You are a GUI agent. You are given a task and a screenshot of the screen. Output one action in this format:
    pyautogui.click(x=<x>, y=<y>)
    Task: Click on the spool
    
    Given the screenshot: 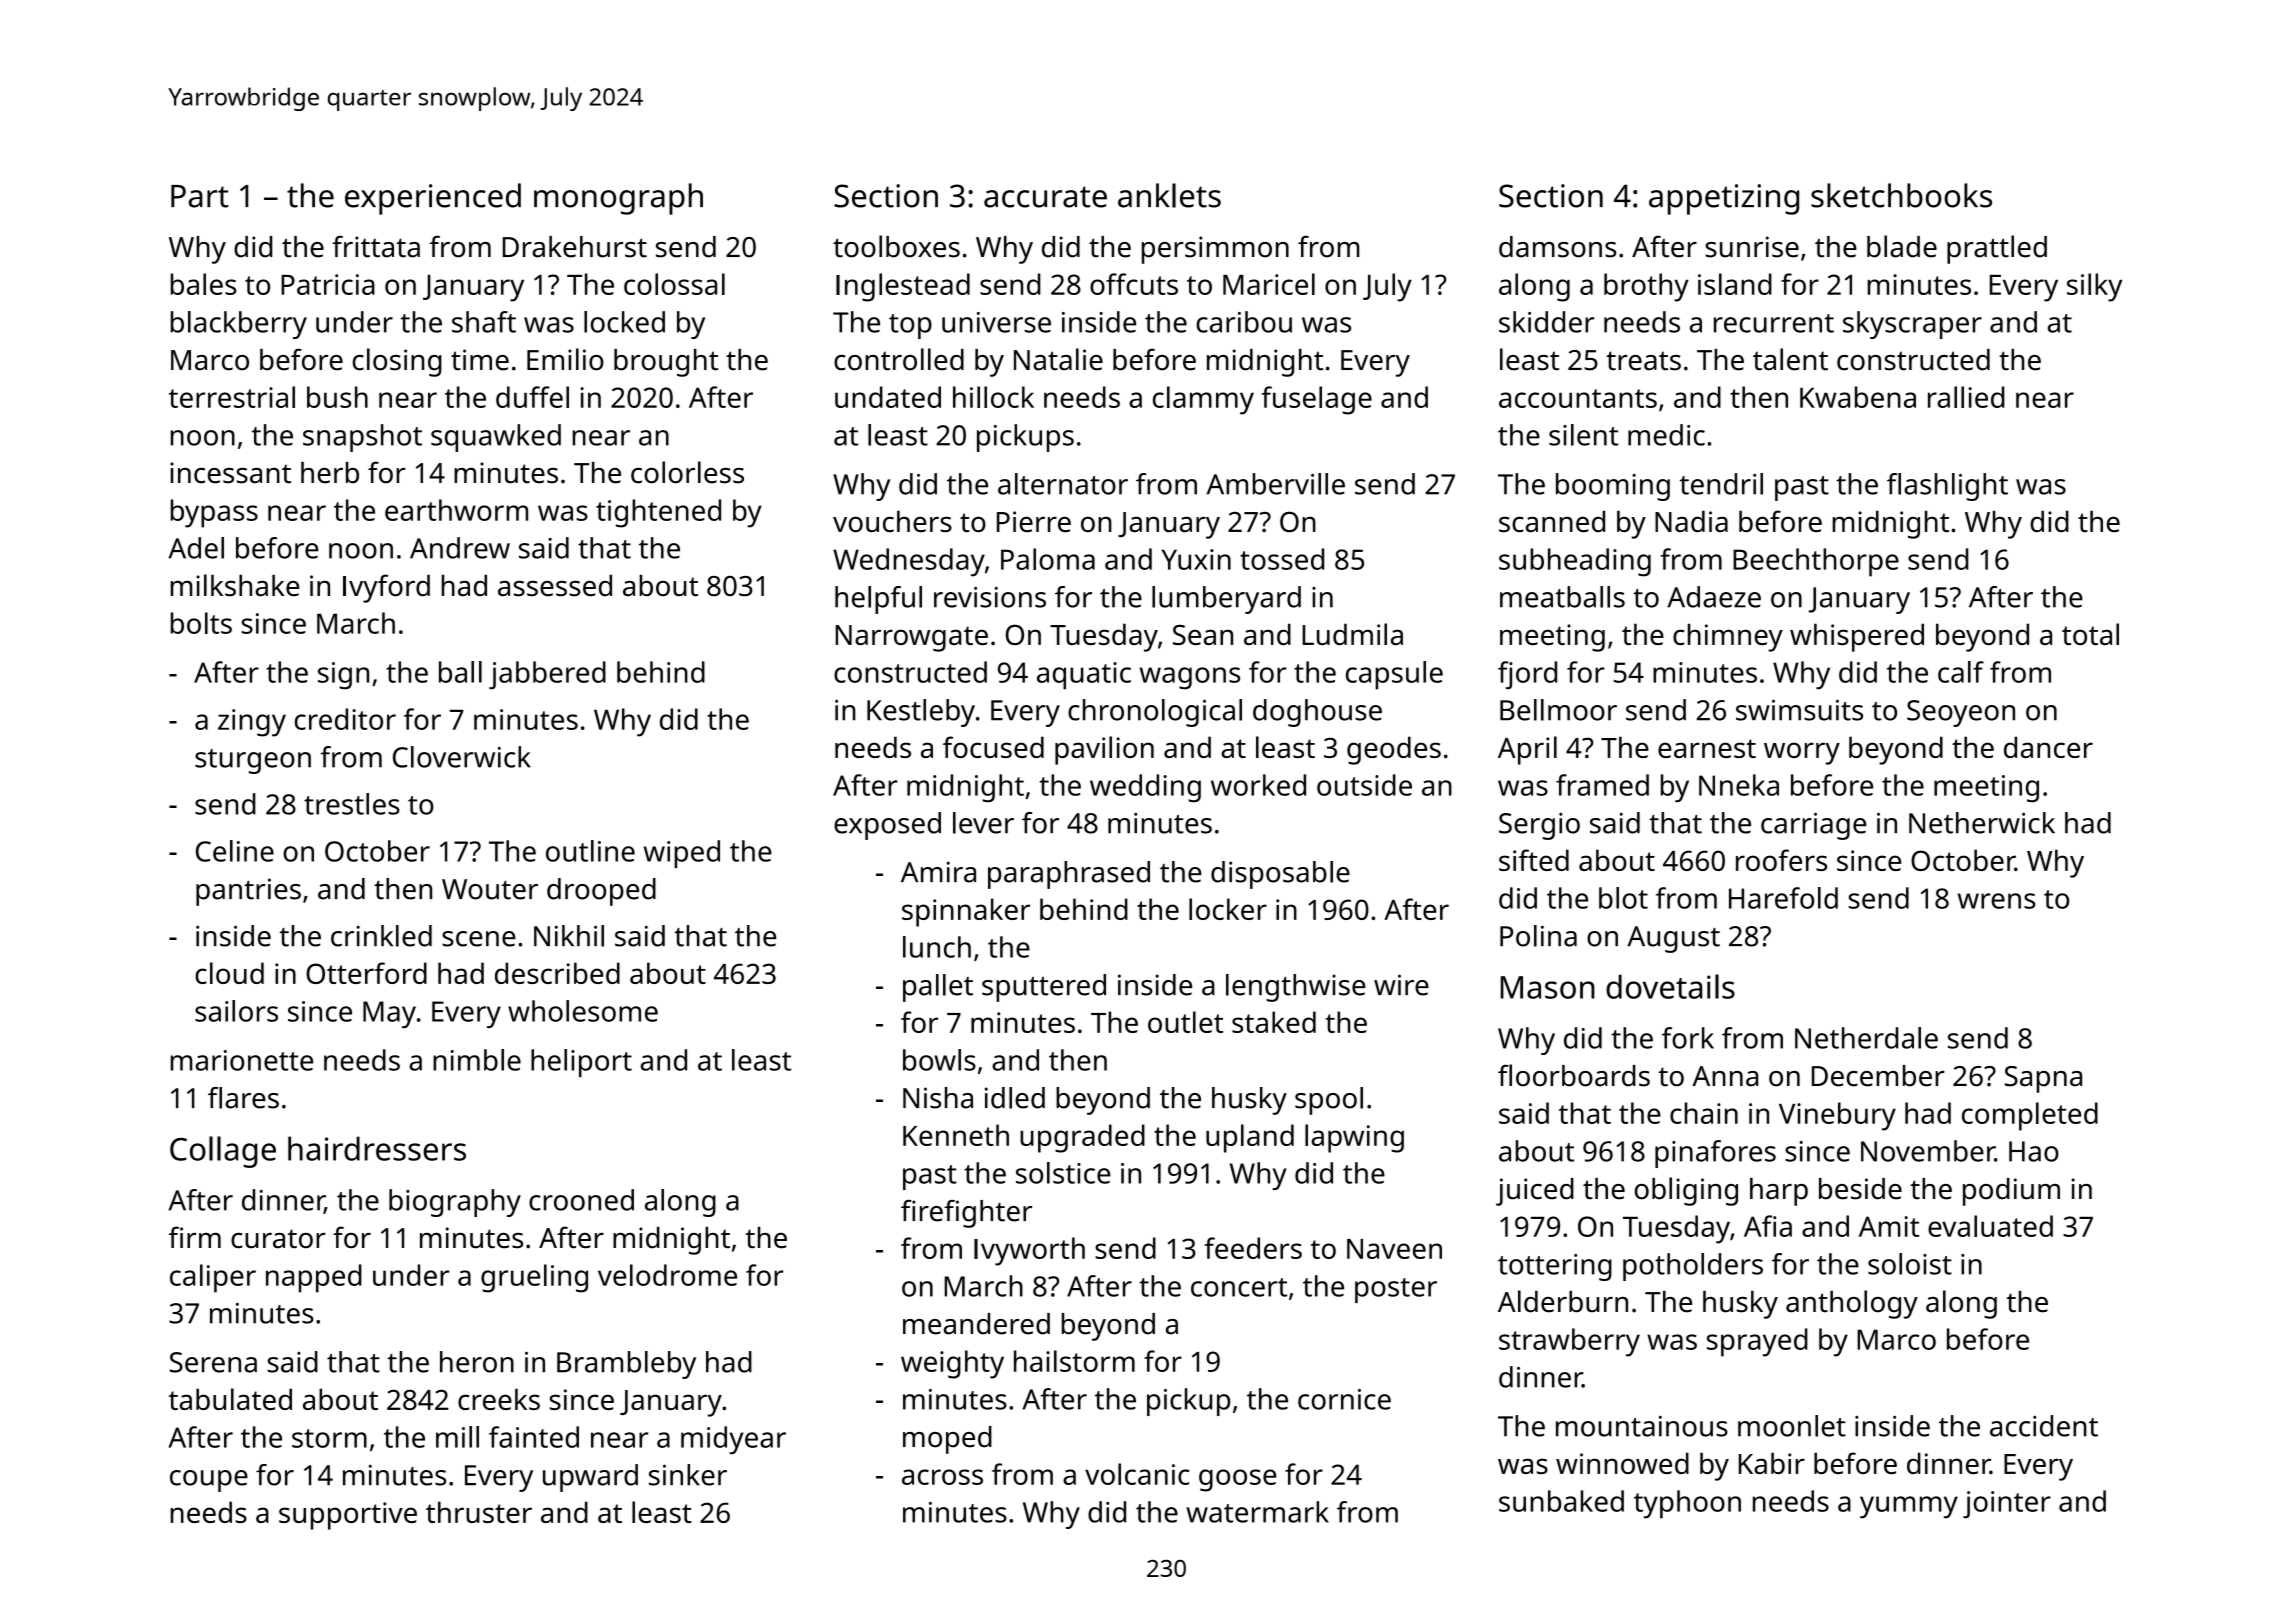 What is the action you would take?
    pyautogui.click(x=1329, y=1101)
